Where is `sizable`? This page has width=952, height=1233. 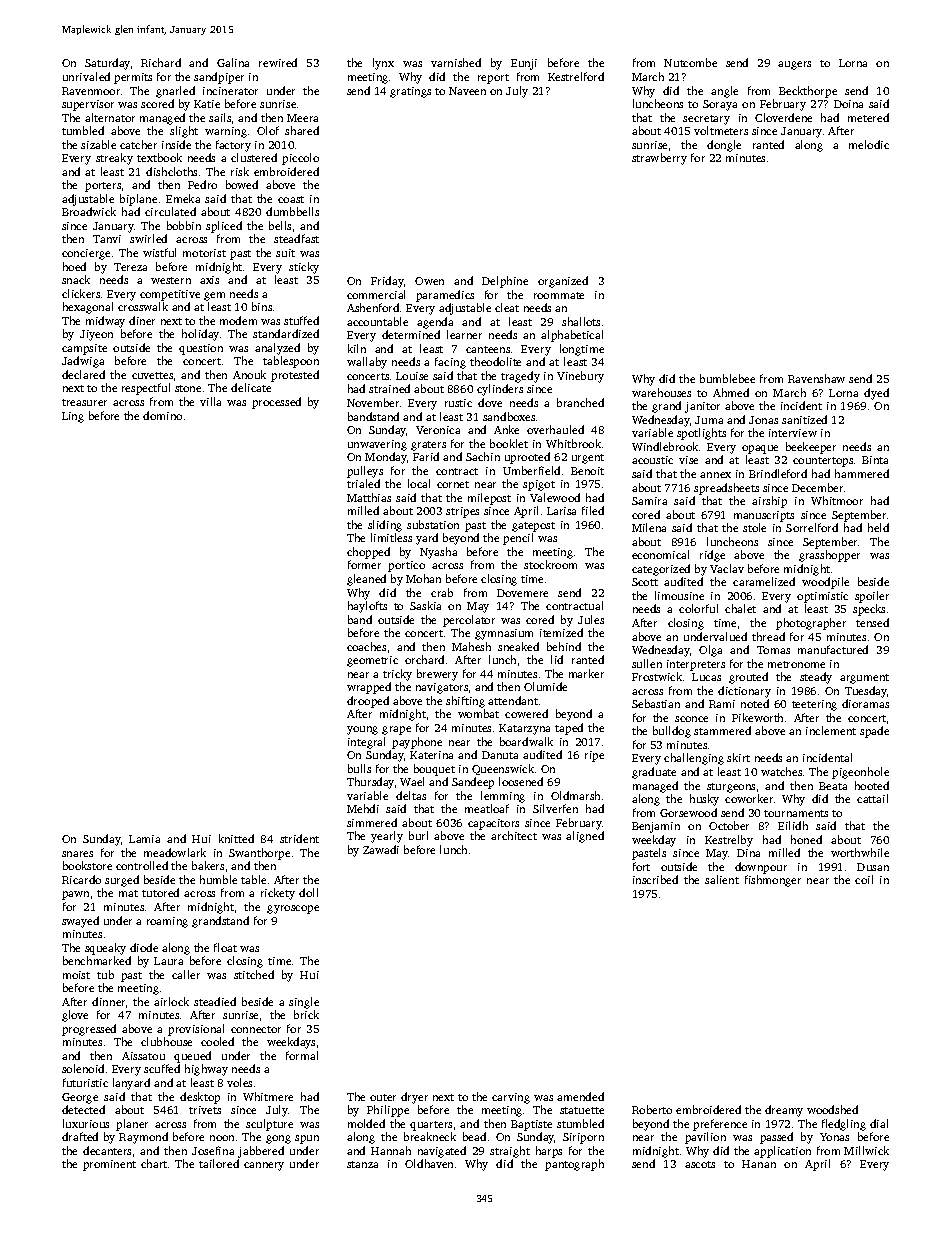 sizable is located at coordinates (98, 144).
